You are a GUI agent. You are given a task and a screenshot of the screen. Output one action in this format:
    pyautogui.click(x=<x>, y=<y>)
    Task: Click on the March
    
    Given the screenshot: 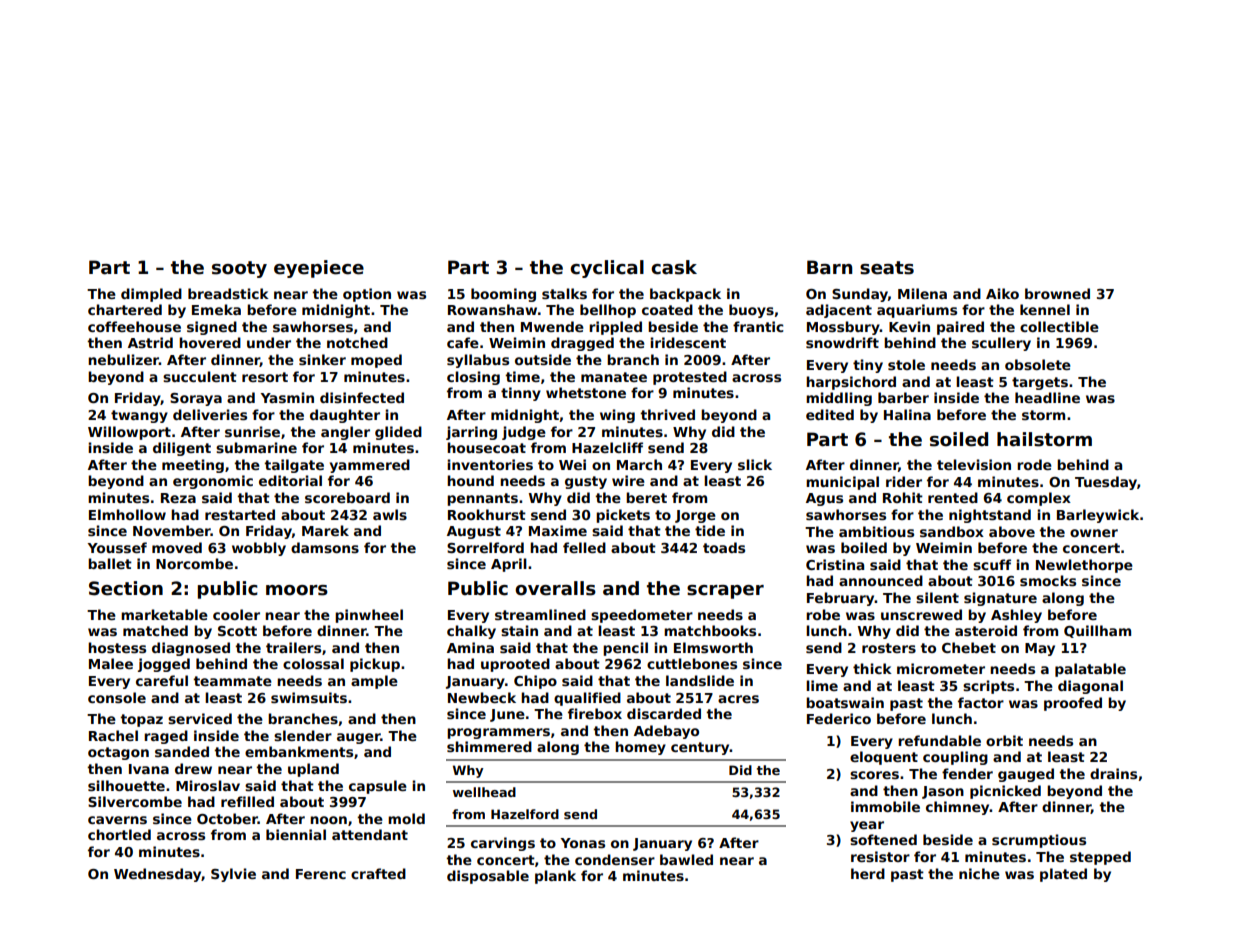 What is the action you would take?
    pyautogui.click(x=639, y=464)
